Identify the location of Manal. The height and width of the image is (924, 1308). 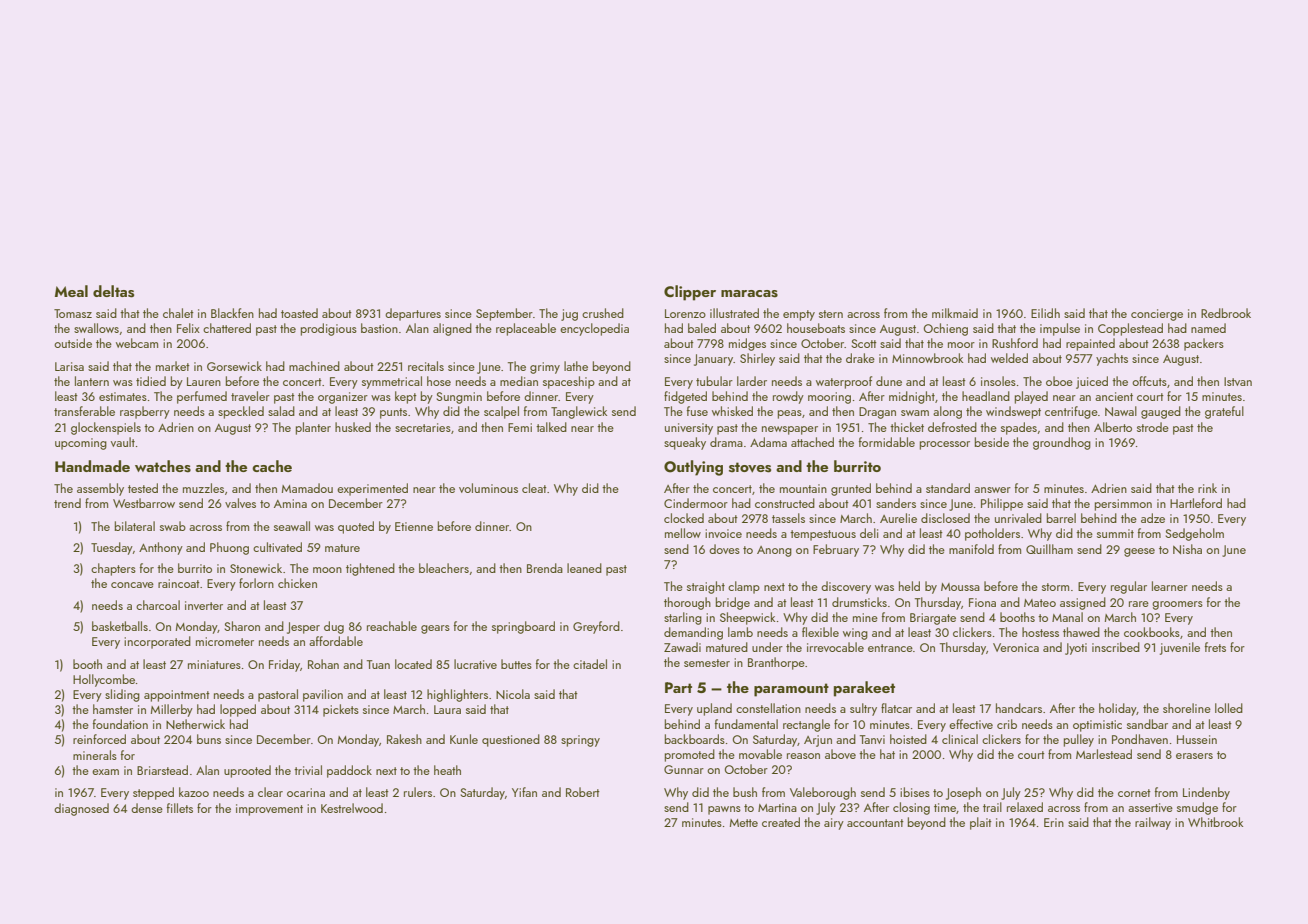
(1067, 617).
